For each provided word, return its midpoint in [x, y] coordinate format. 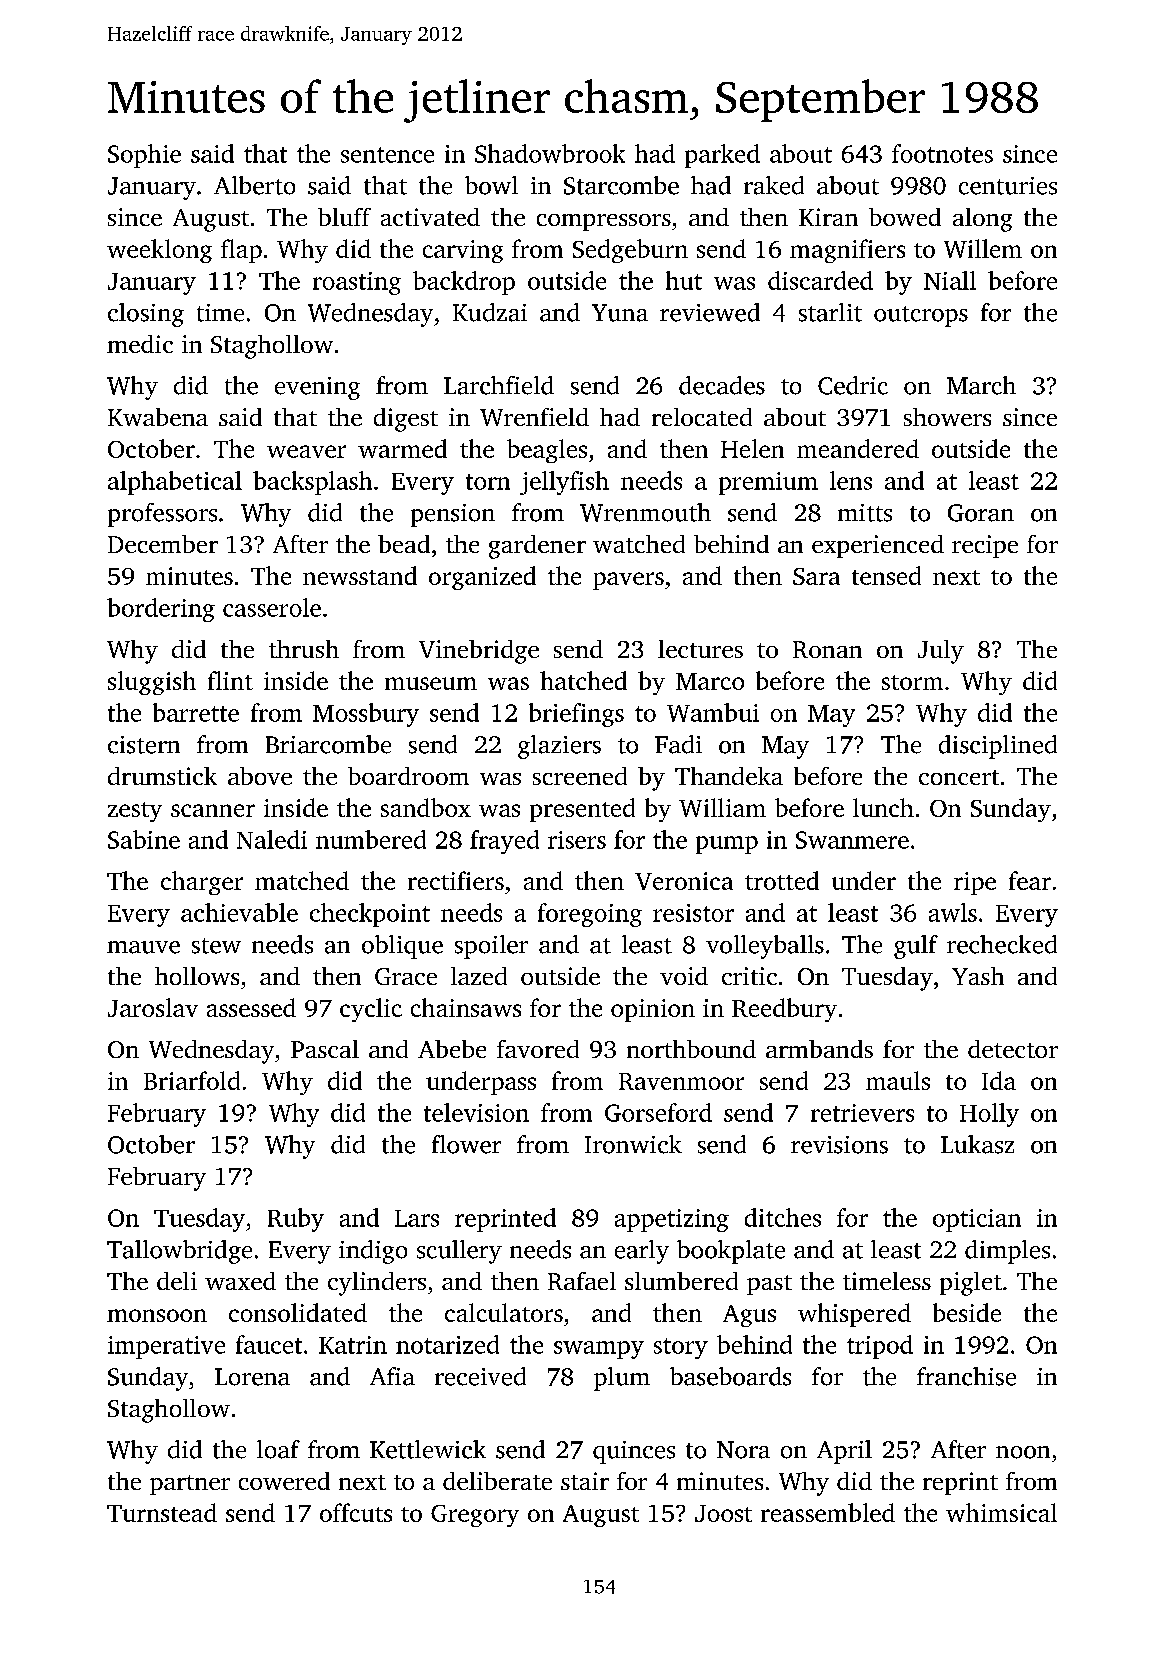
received [480, 1376]
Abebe [452, 1049]
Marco [710, 681]
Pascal [325, 1049]
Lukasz [977, 1144]
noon [1023, 1452]
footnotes [942, 153]
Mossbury [366, 715]
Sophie [144, 156]
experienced [878, 546]
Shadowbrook [550, 153]
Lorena [252, 1377]
